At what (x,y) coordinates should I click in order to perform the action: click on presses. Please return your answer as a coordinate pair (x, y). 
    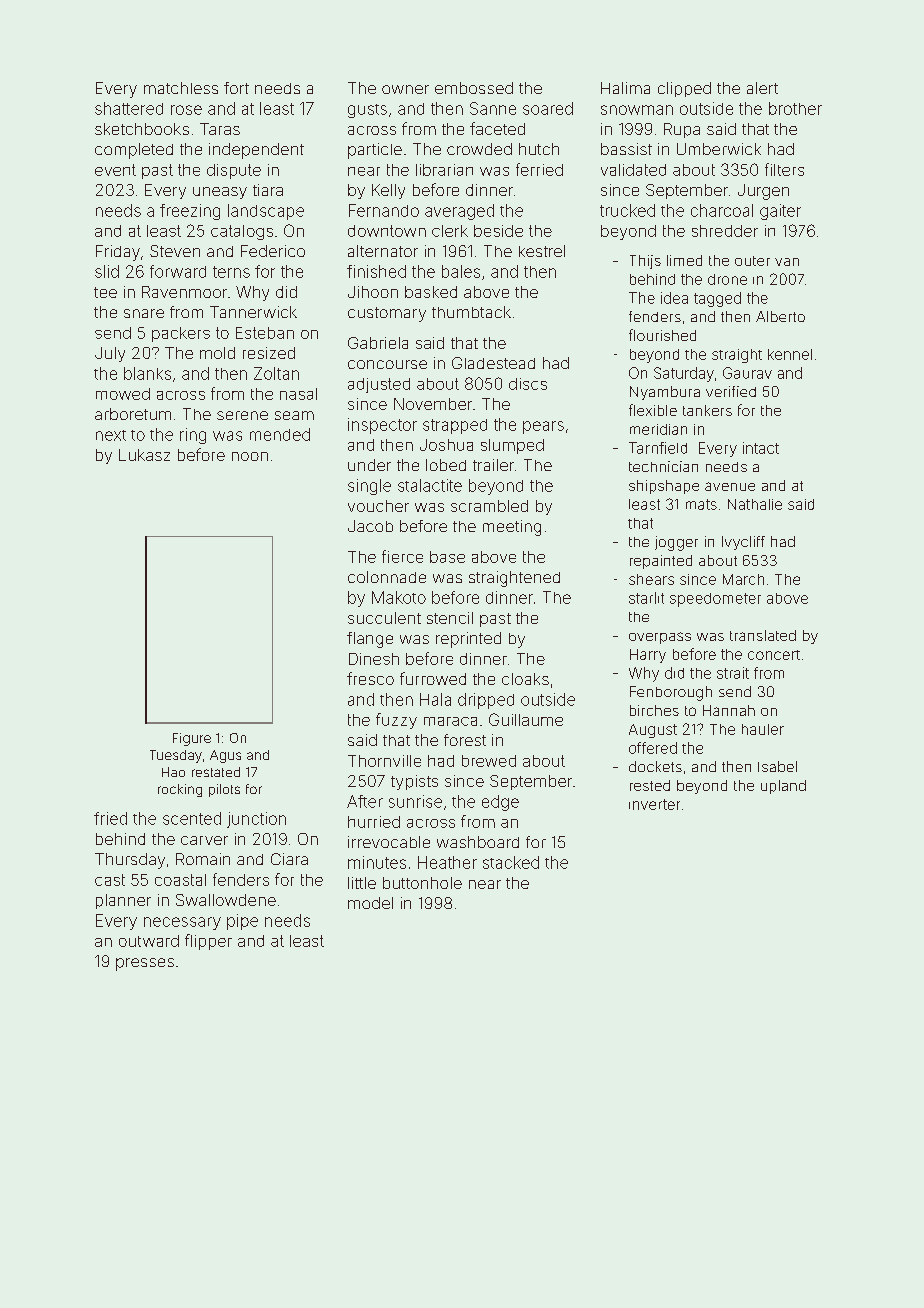
    Looking at the image, I should click on (145, 964).
